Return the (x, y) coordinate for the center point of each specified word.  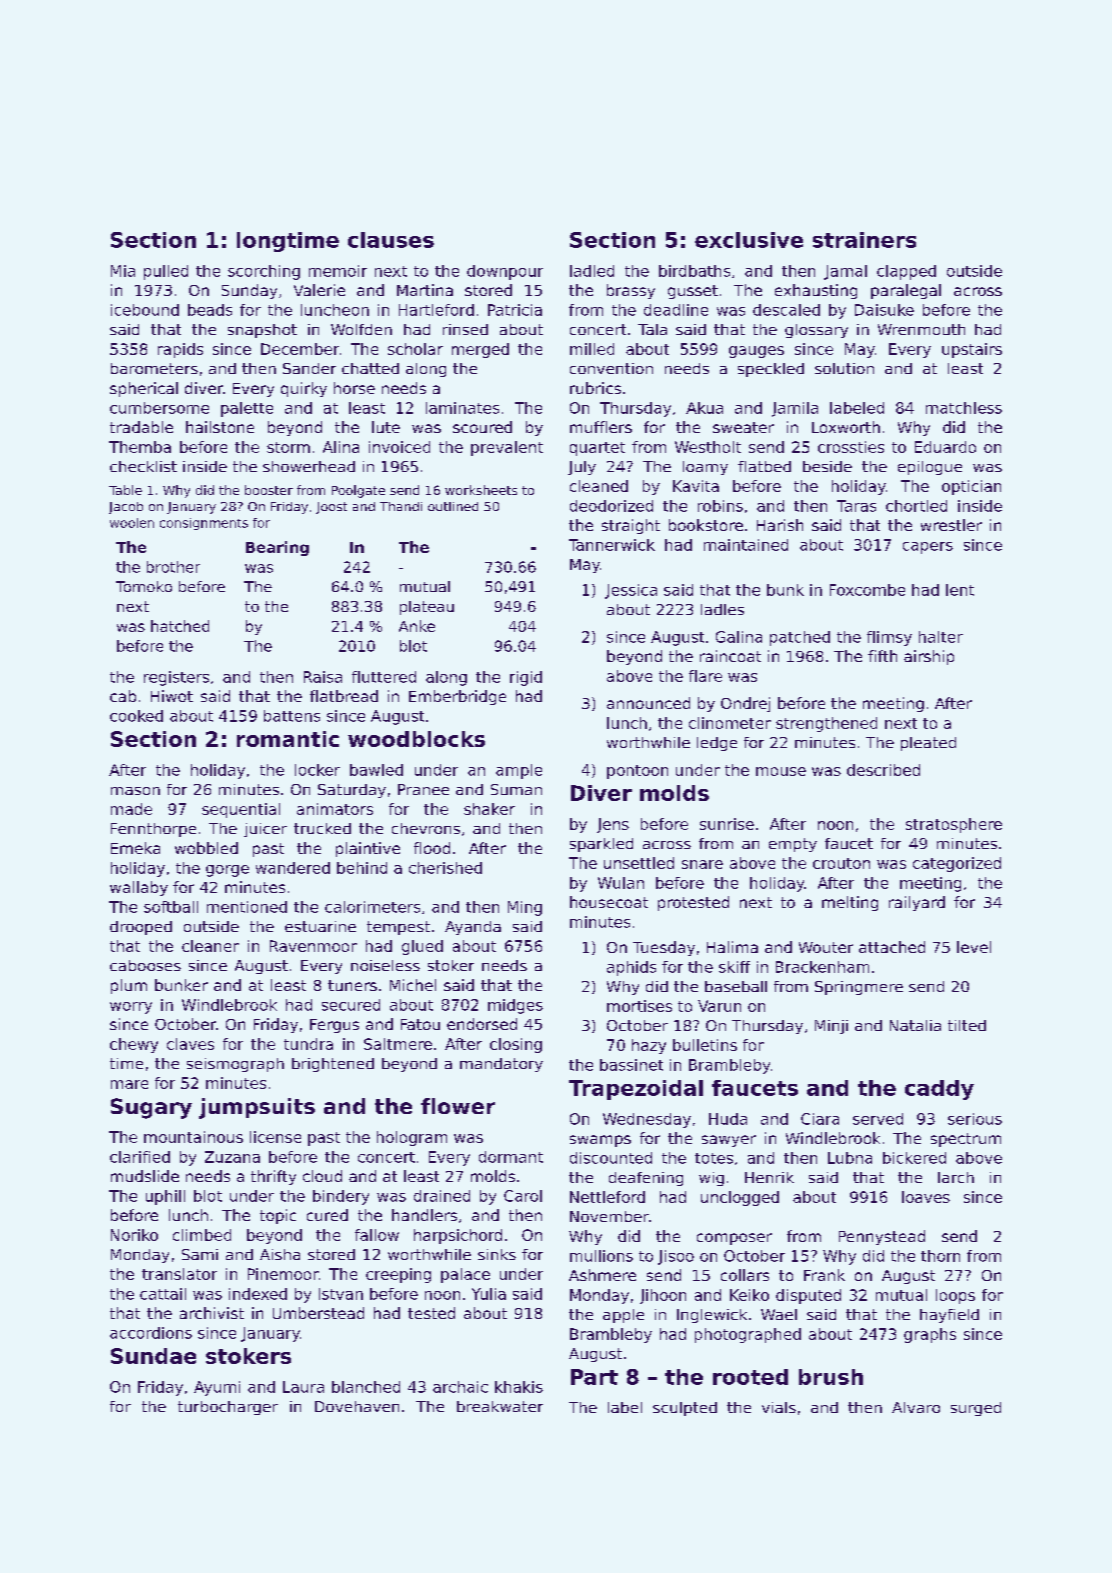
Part (594, 1377)
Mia (123, 271)
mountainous (193, 1137)
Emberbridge (457, 697)
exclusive (749, 240)
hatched (180, 626)
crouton (841, 863)
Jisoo (676, 1257)
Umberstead (318, 1313)
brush (831, 1377)
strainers (864, 240)
